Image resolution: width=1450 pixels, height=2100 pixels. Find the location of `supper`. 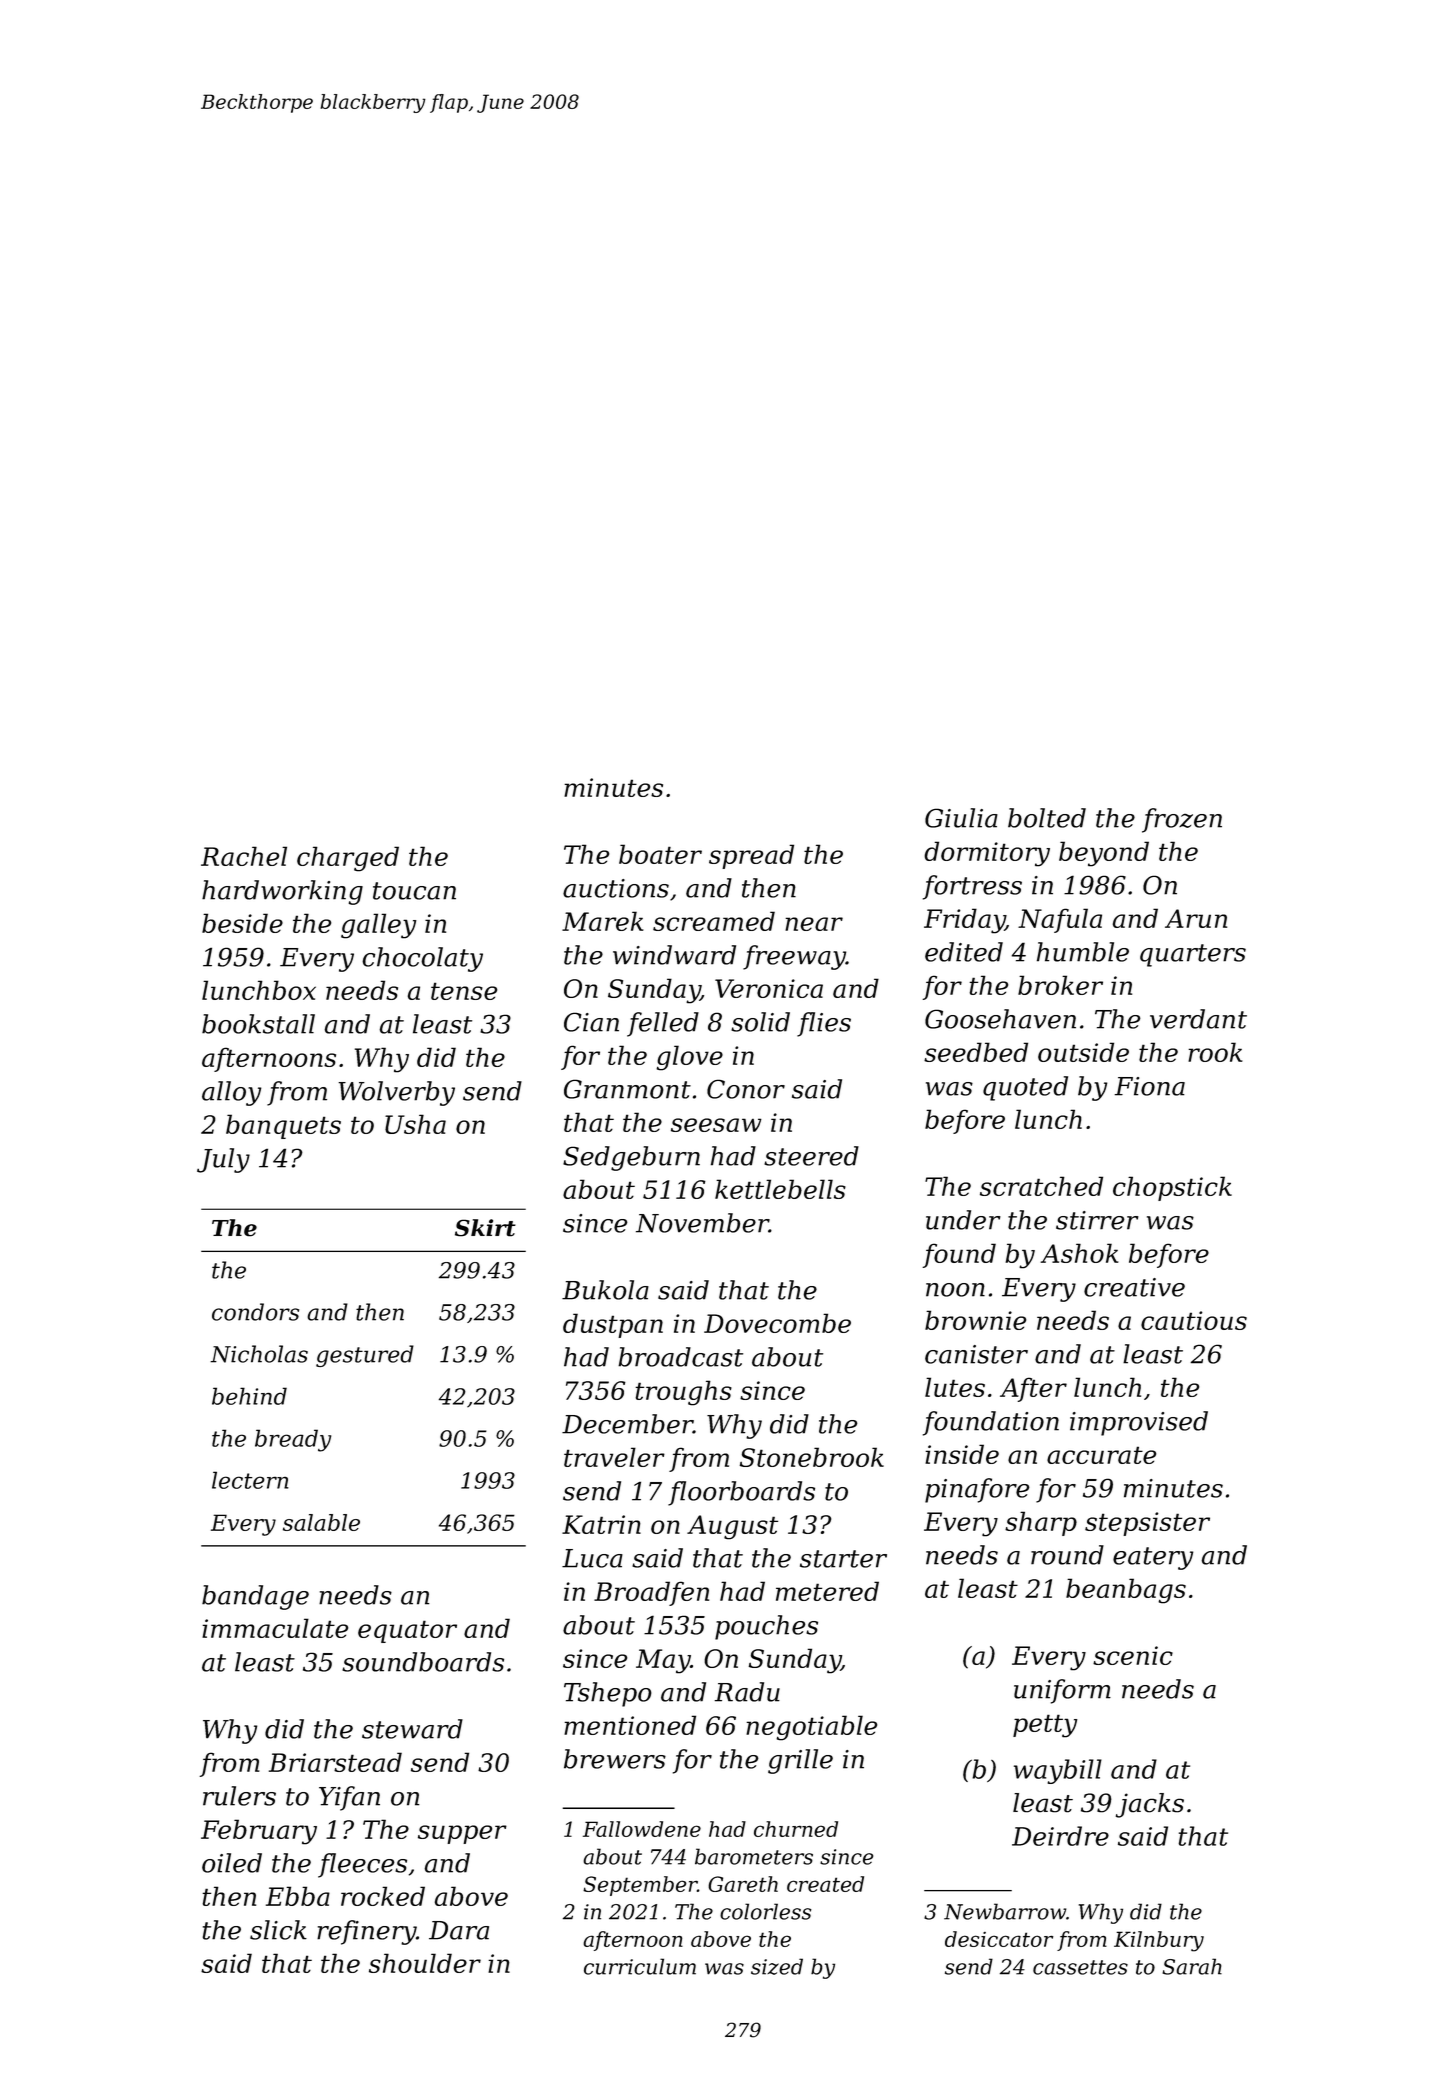

supper is located at coordinates (462, 1834).
